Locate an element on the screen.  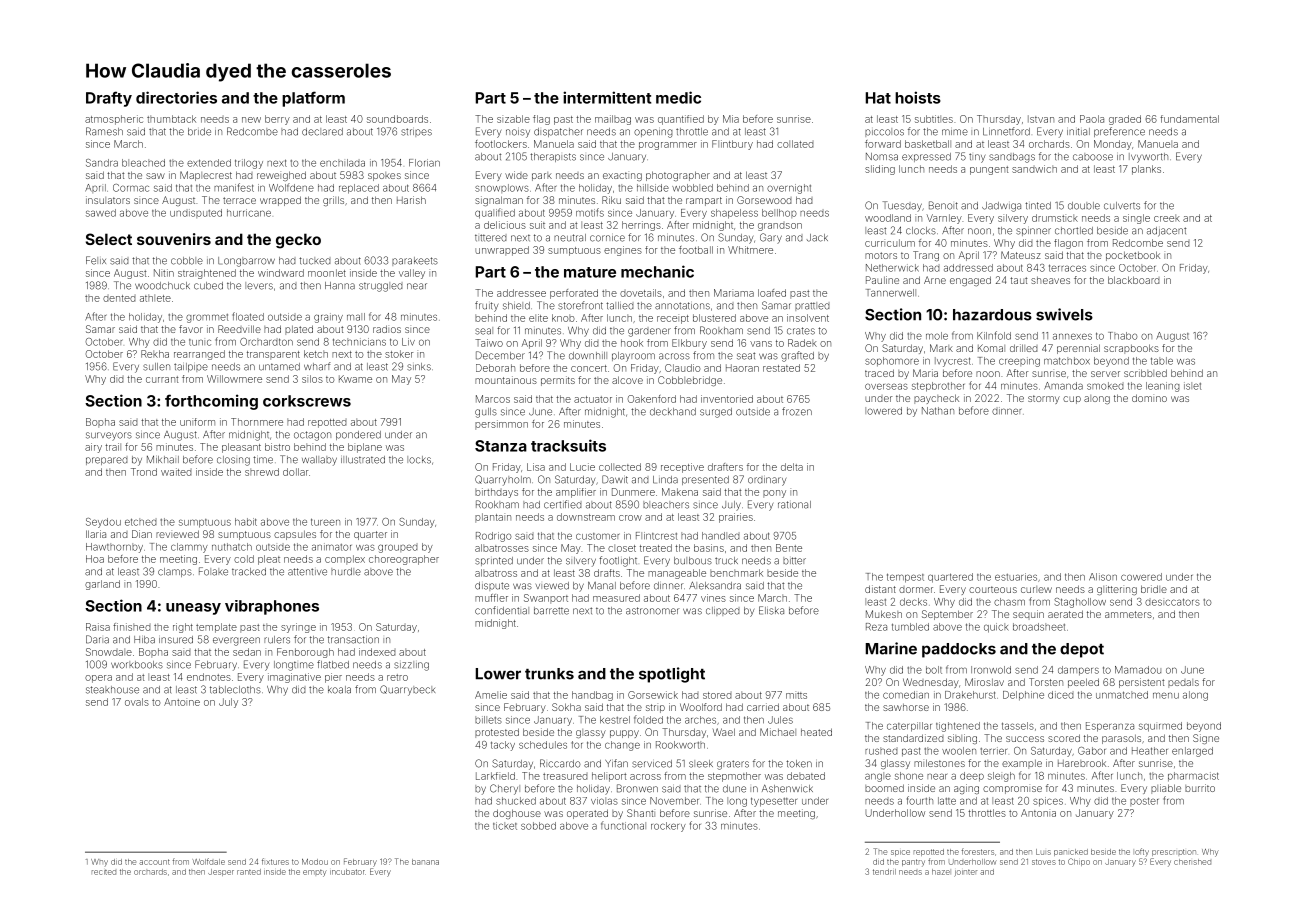
Paola is located at coordinates (1092, 119).
